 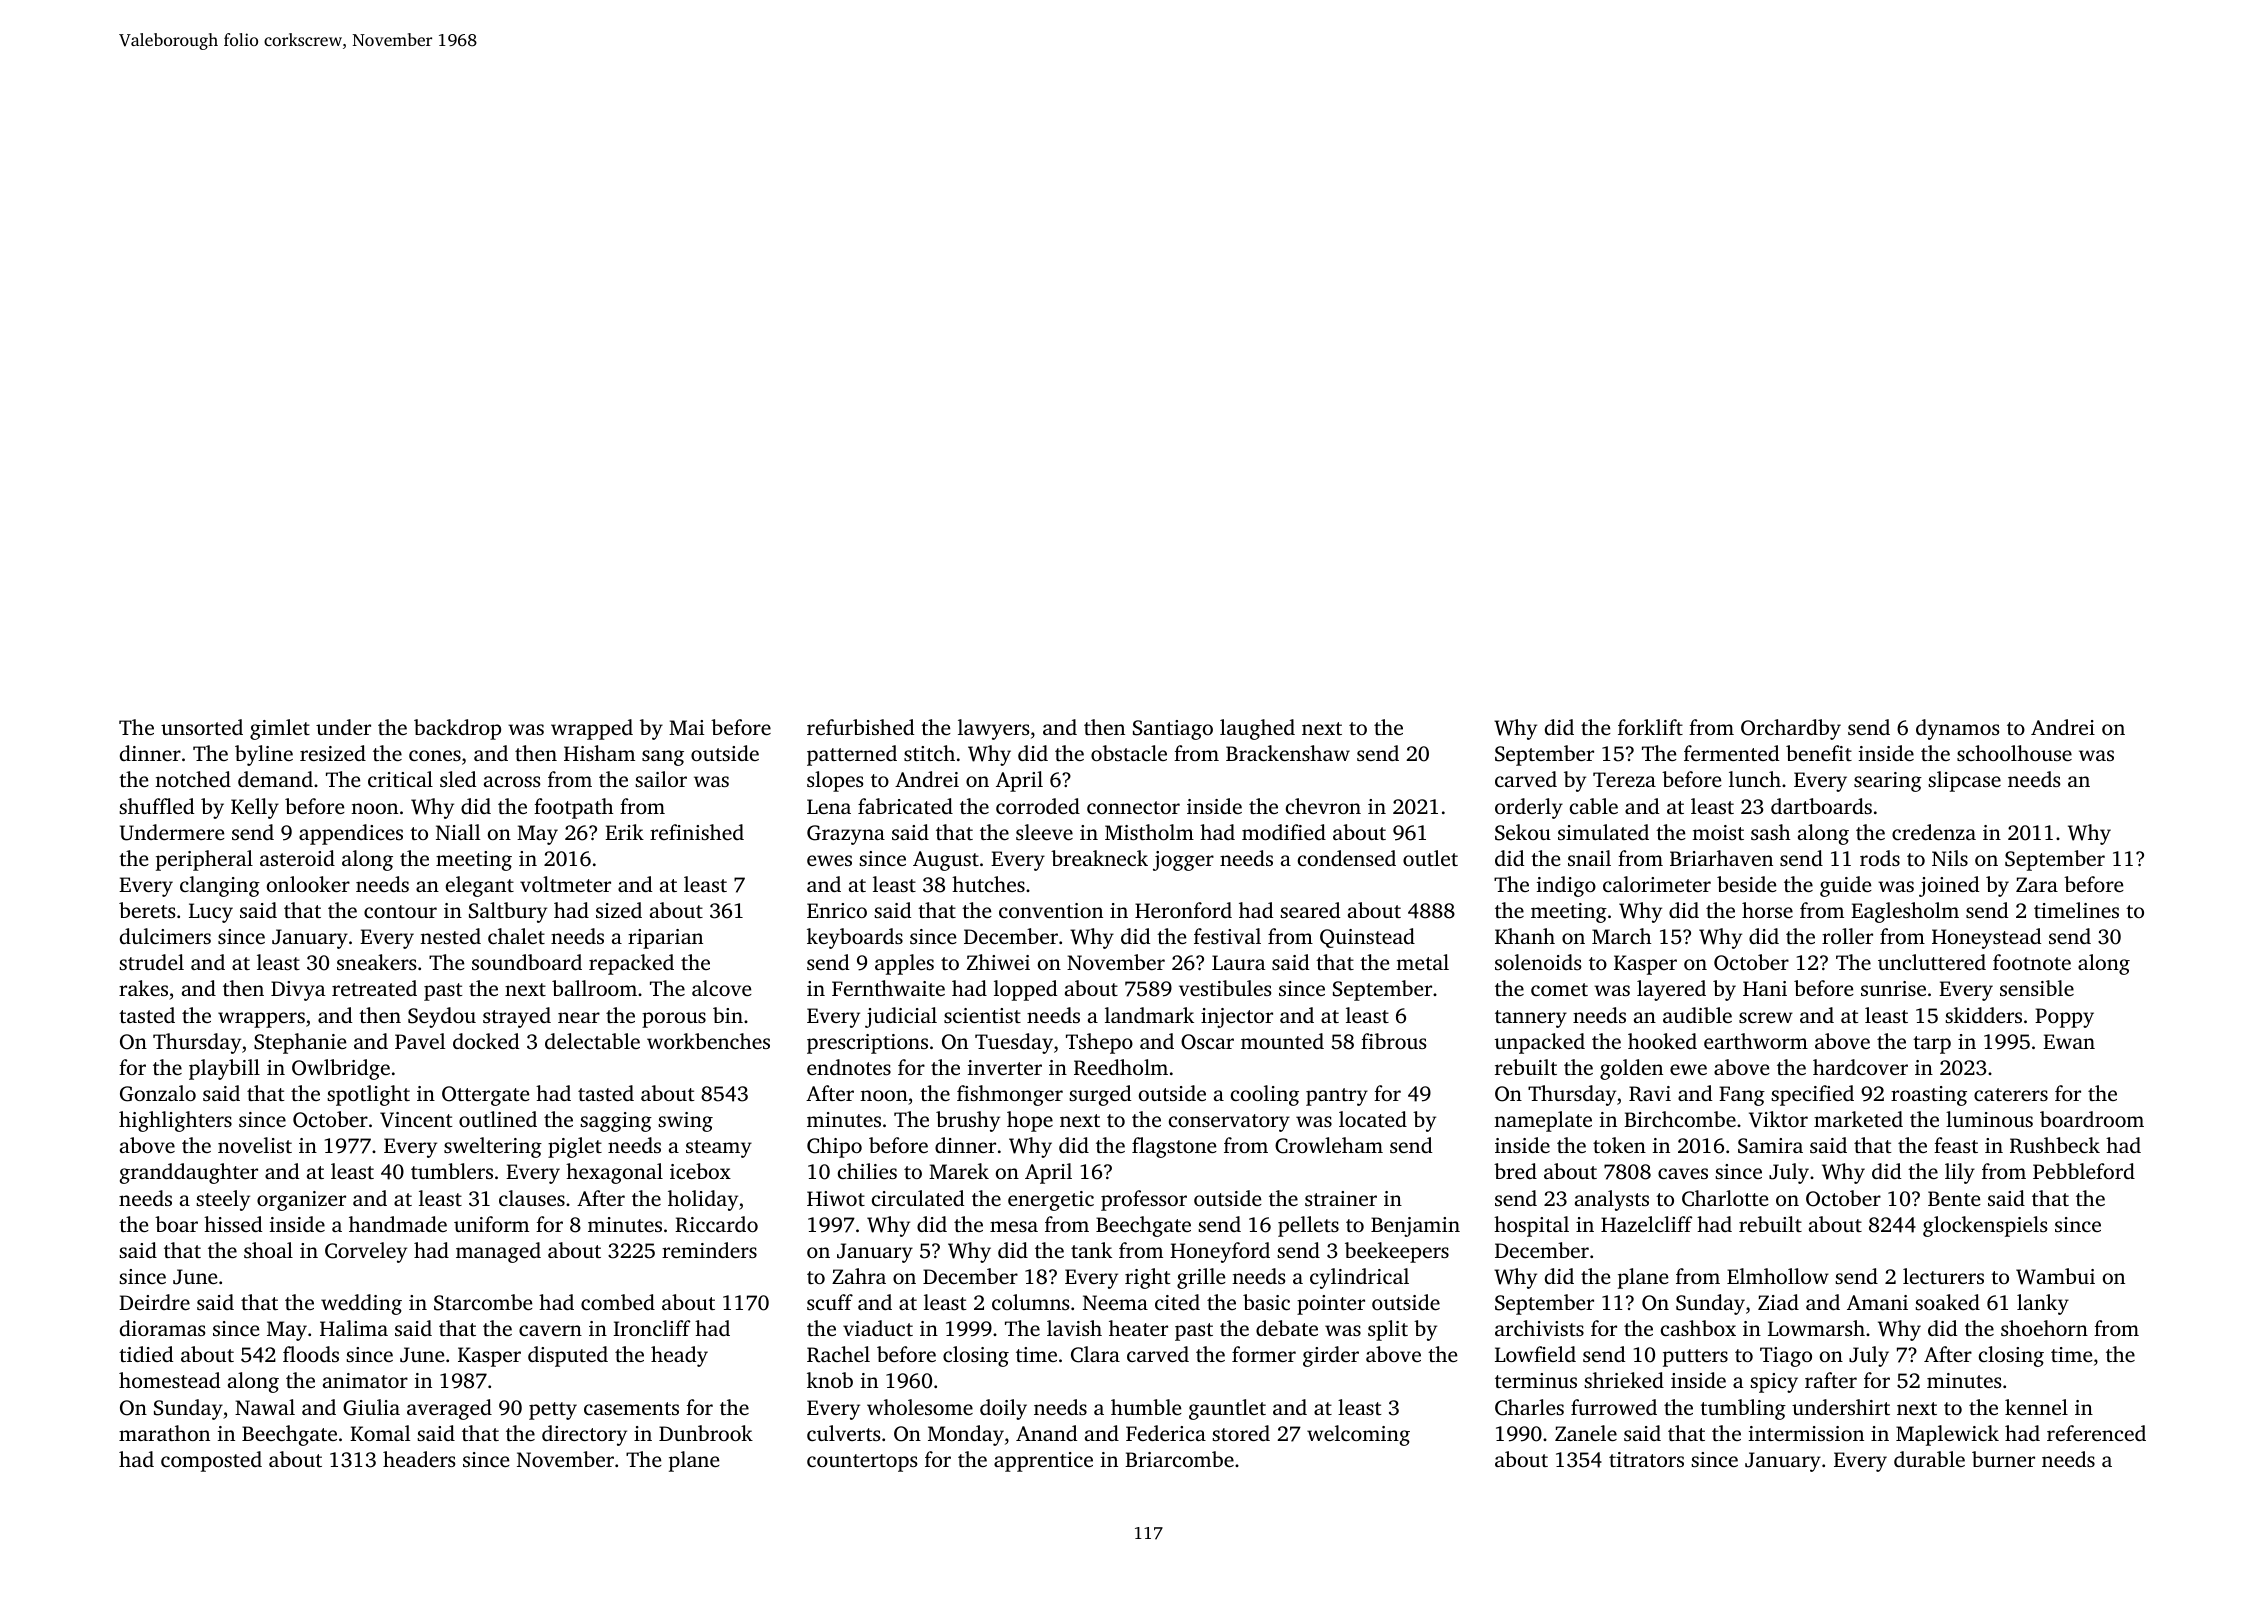 What do you see at coordinates (419, 1459) in the image?
I see `headers` at bounding box center [419, 1459].
